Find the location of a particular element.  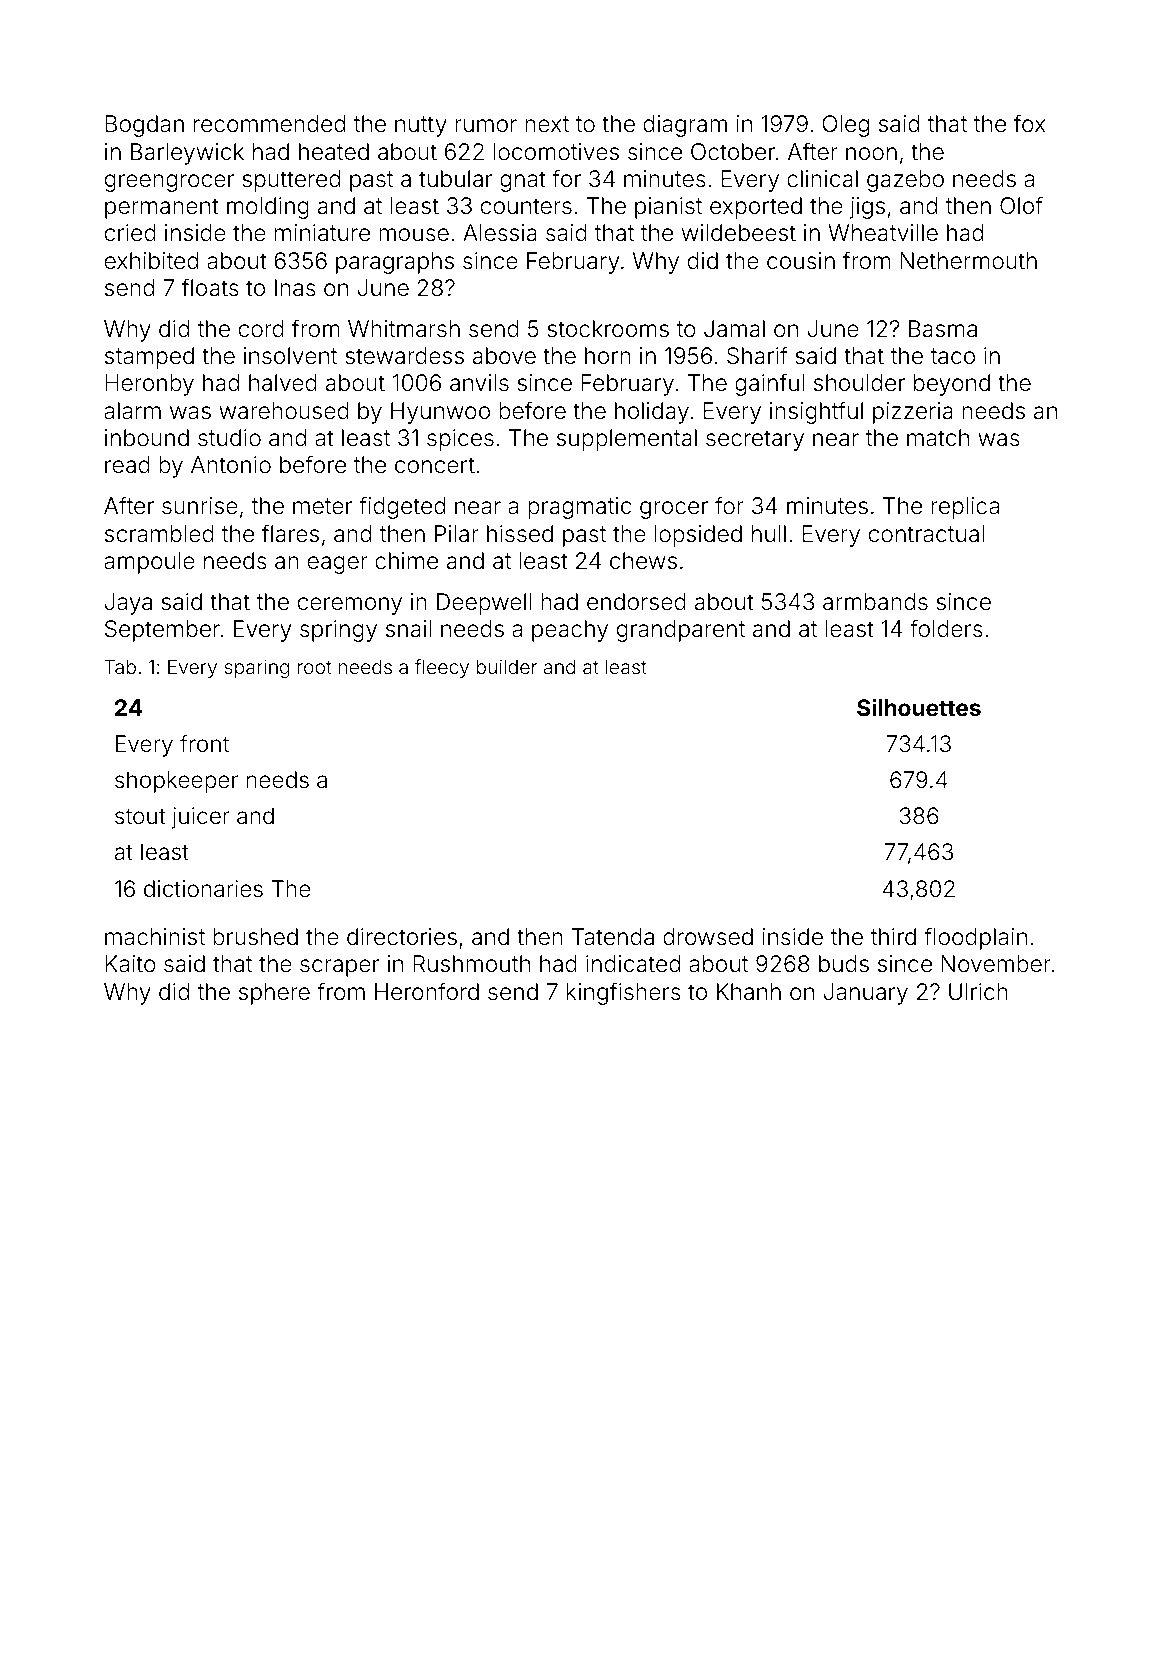

supplemental is located at coordinates (627, 440).
